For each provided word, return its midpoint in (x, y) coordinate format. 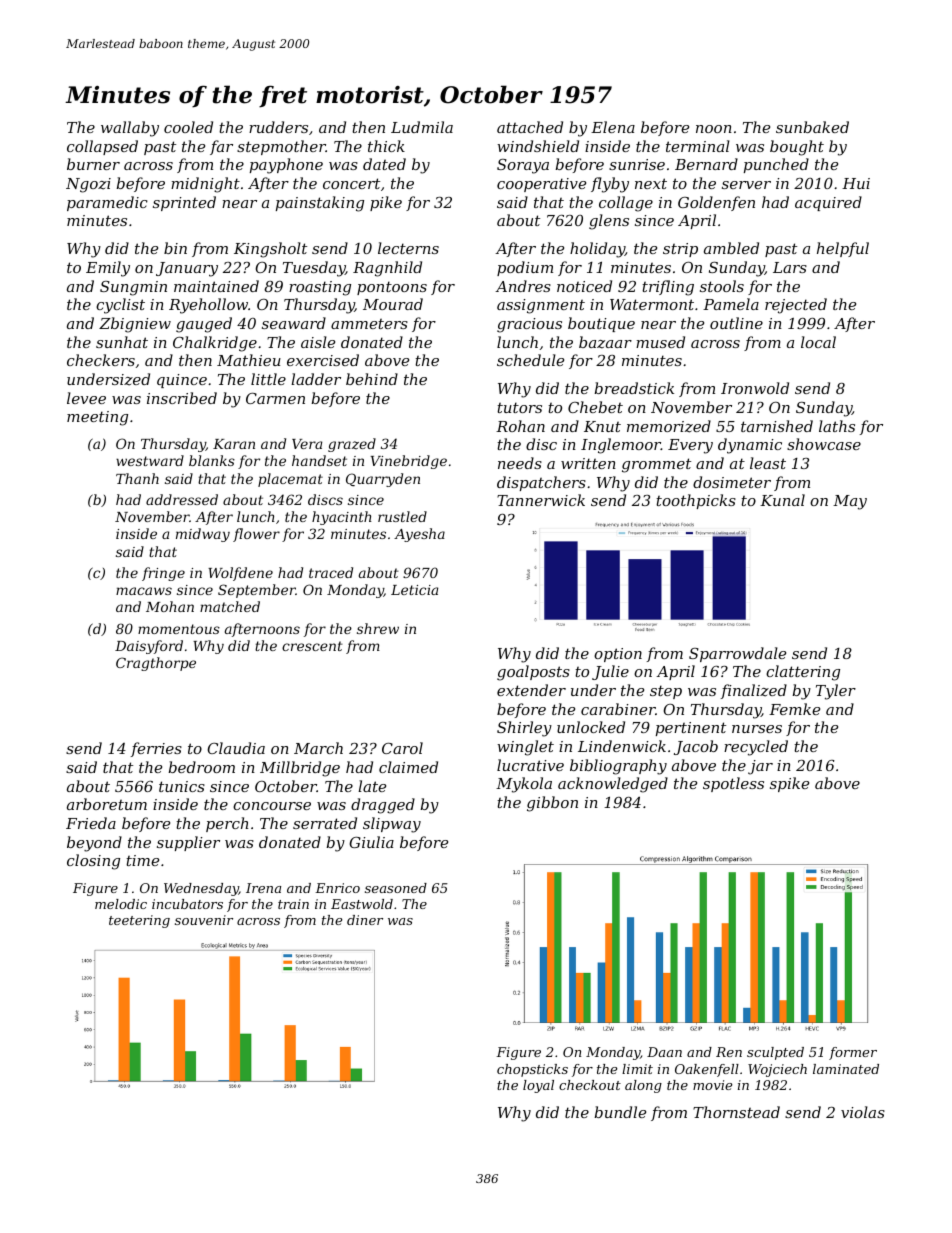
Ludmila (422, 127)
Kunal (782, 500)
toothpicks (696, 501)
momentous (179, 629)
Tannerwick (541, 500)
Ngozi (88, 185)
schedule (530, 360)
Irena (263, 888)
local (818, 342)
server (746, 185)
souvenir (204, 920)
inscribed (182, 398)
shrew (378, 628)
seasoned (396, 888)
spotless (733, 784)
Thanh (137, 478)
